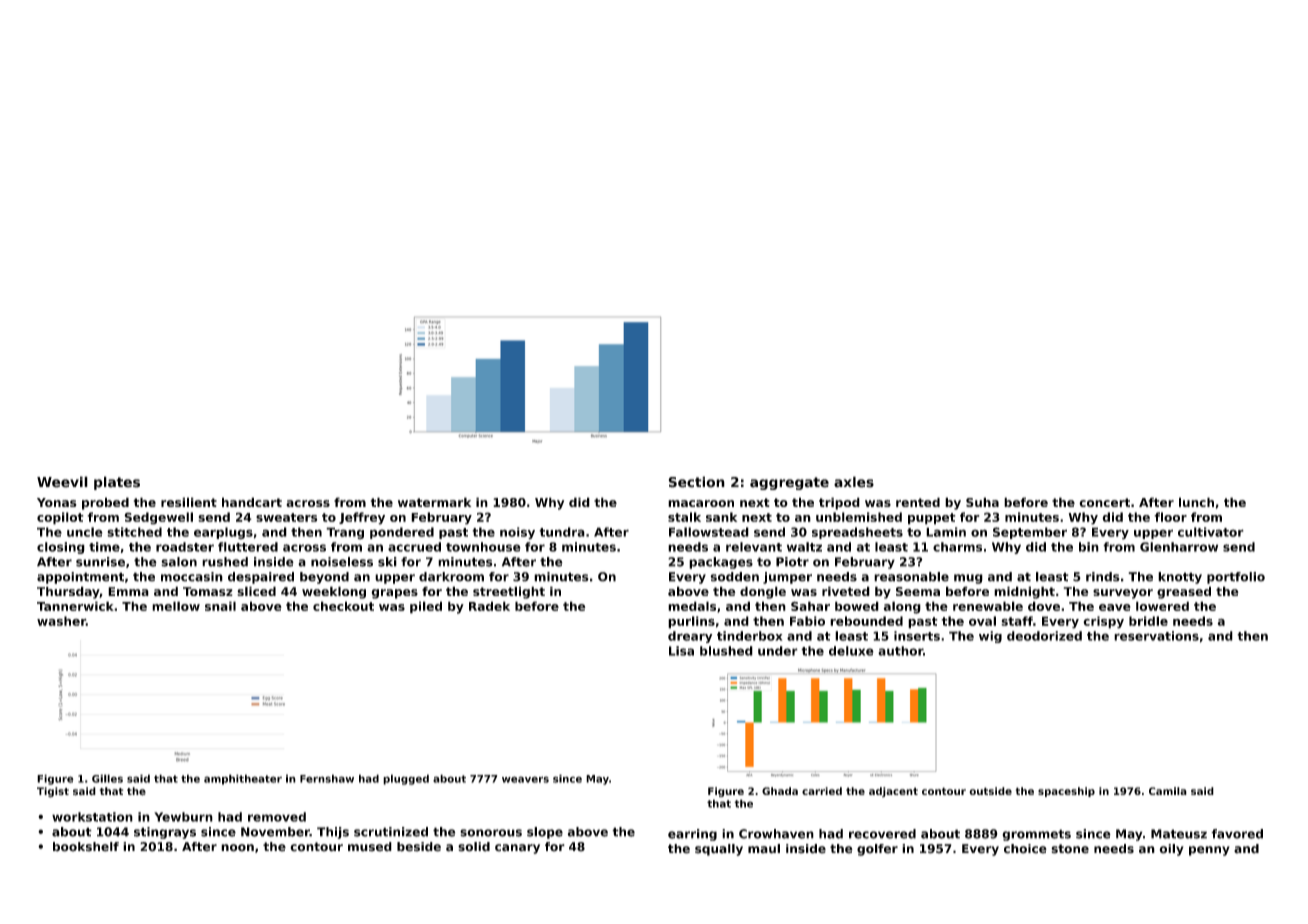  What do you see at coordinates (854, 482) in the document?
I see `axles` at bounding box center [854, 482].
